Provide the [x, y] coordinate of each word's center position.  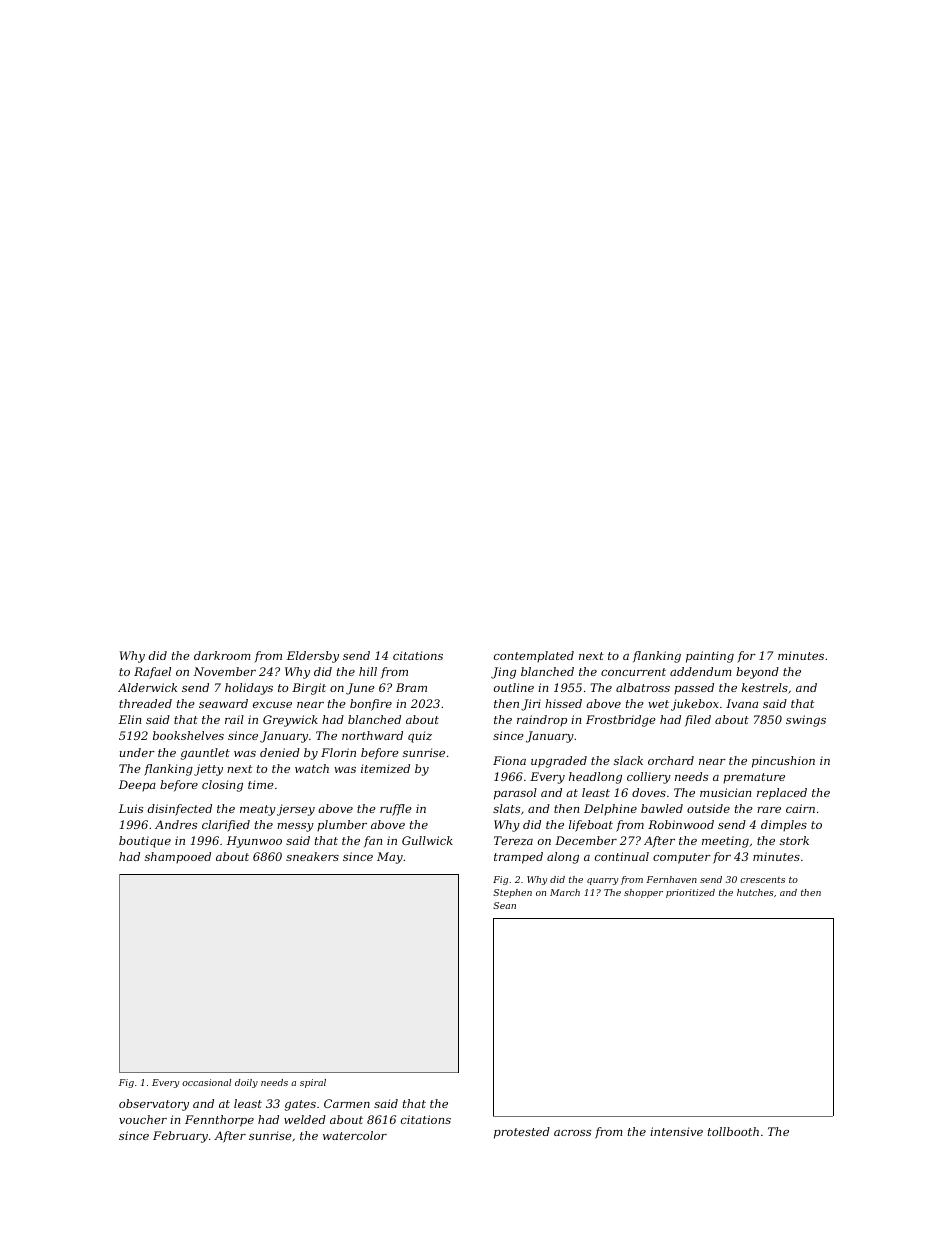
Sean [504, 905]
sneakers [312, 856]
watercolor [355, 1135]
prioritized [690, 893]
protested [522, 1133]
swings [806, 721]
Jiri [531, 705]
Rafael [152, 673]
